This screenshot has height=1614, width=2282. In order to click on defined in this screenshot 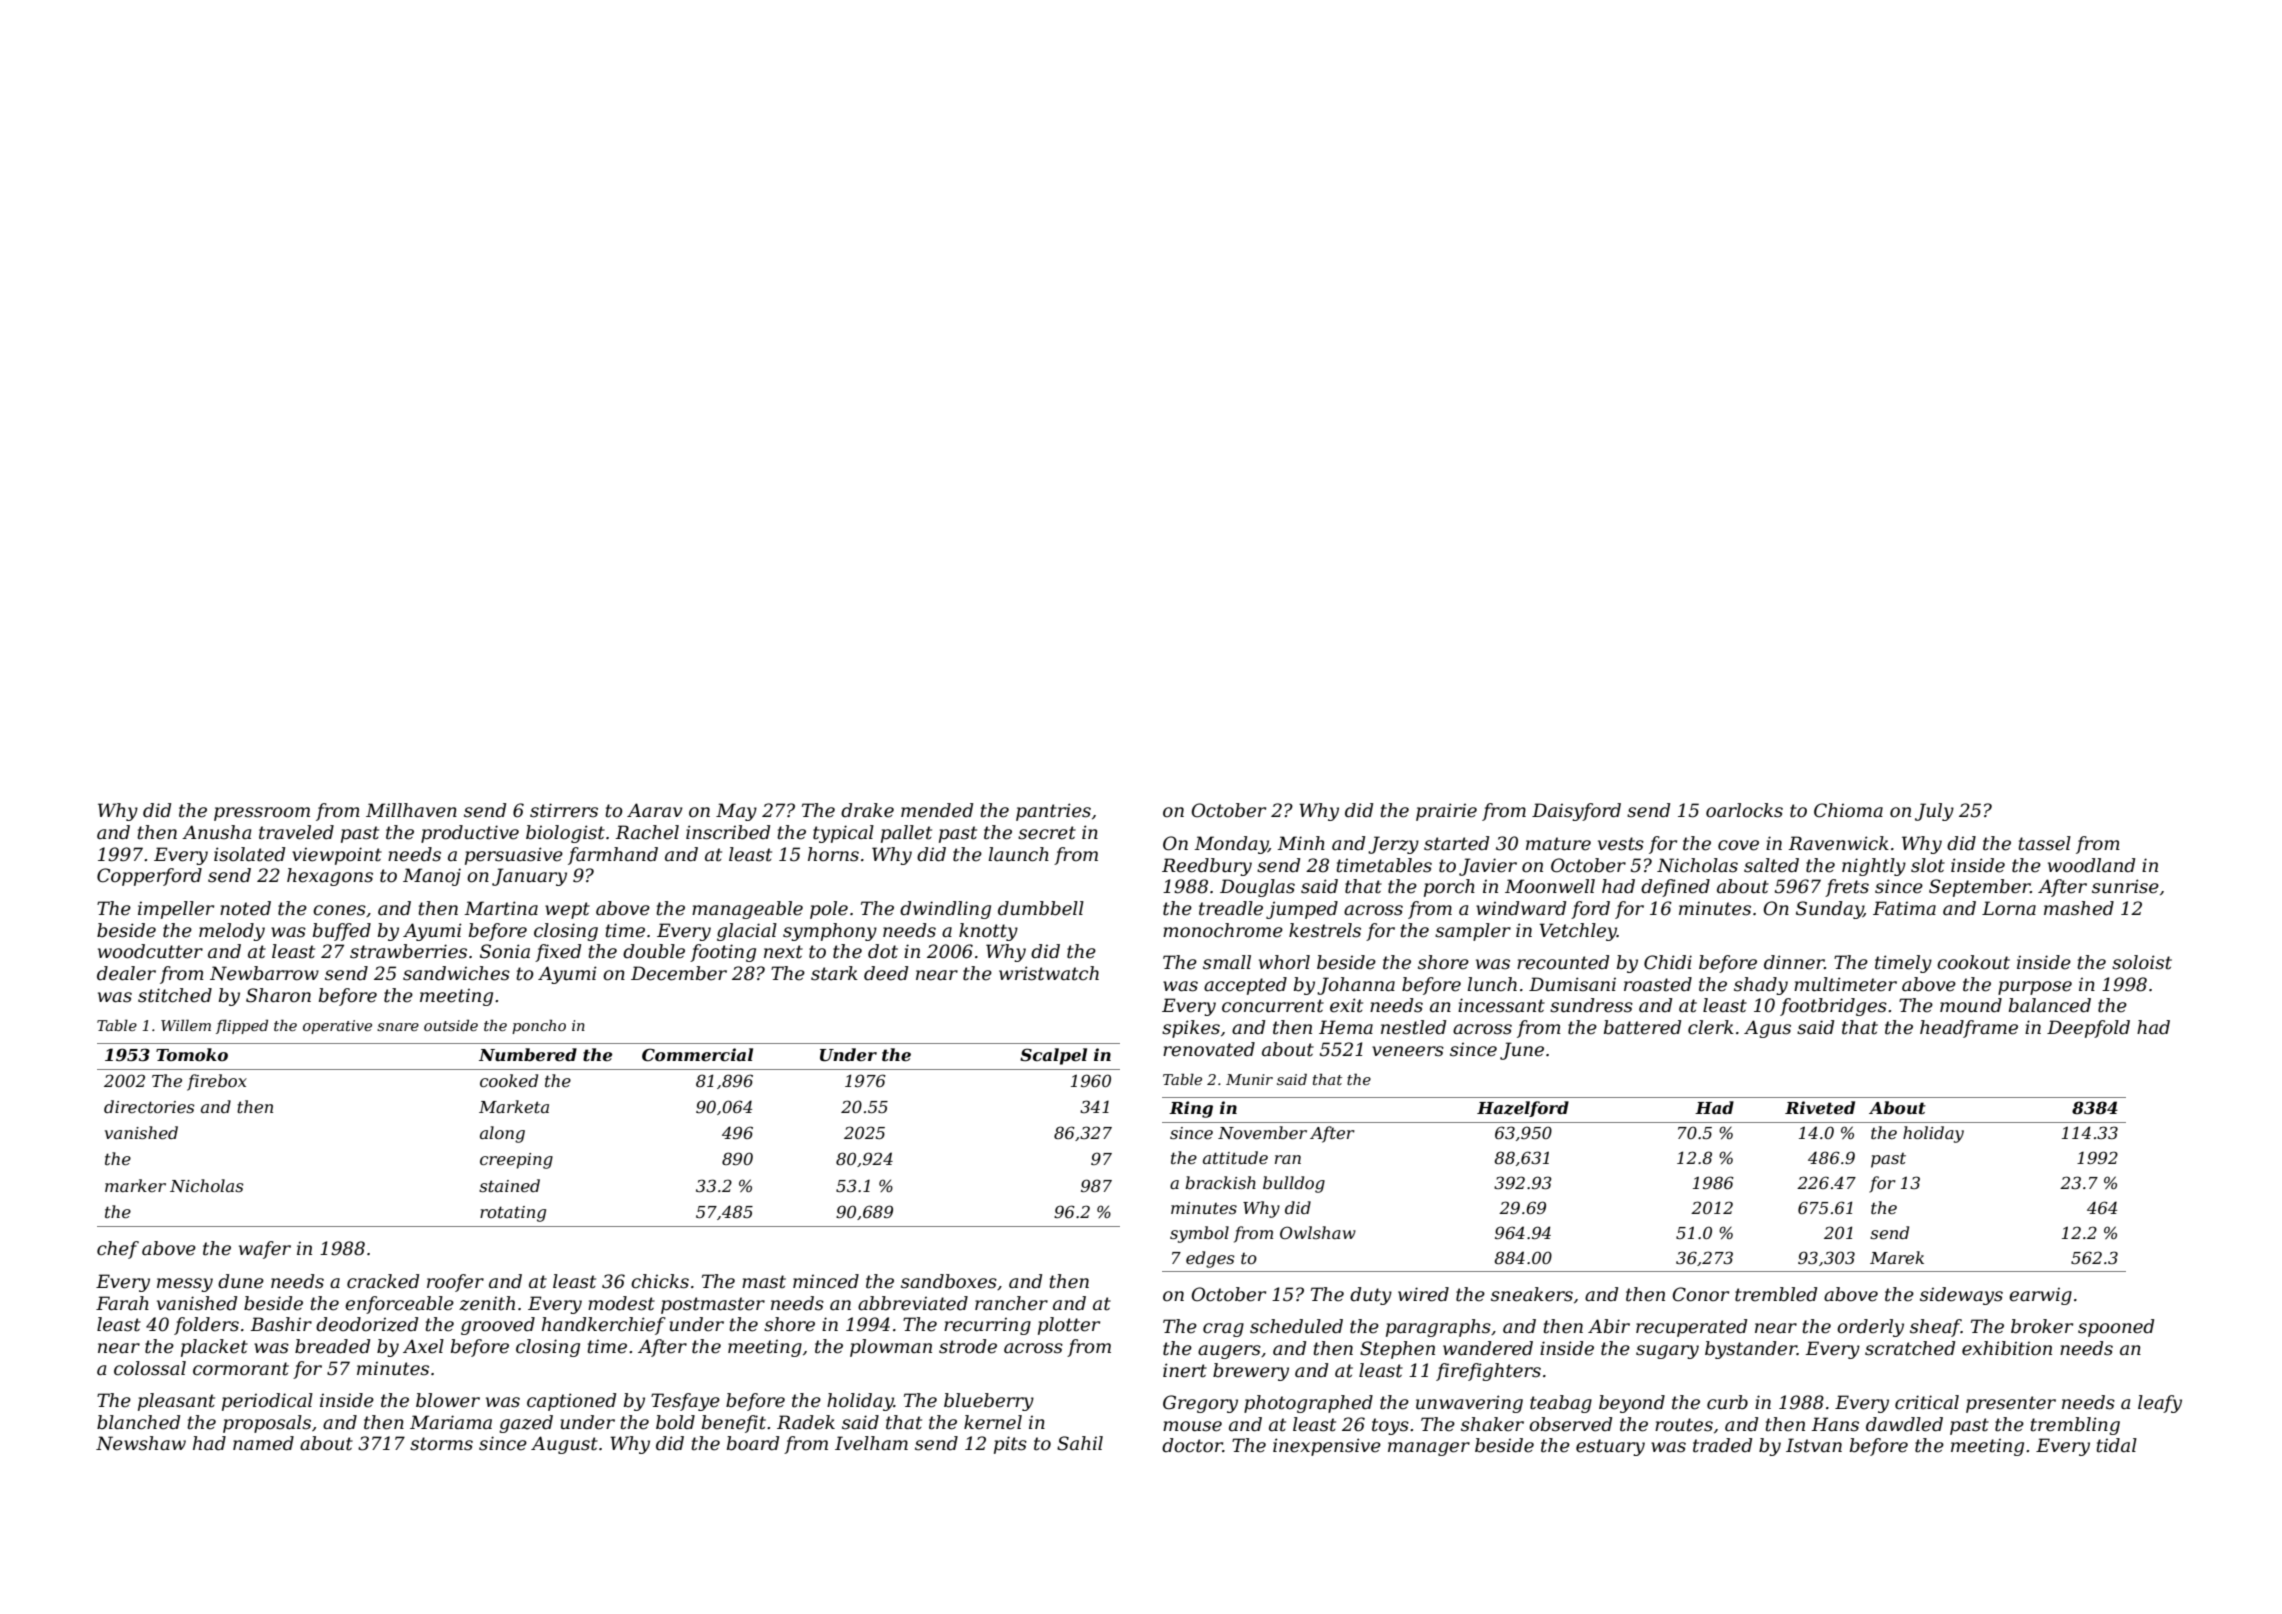, I will do `click(1675, 888)`.
